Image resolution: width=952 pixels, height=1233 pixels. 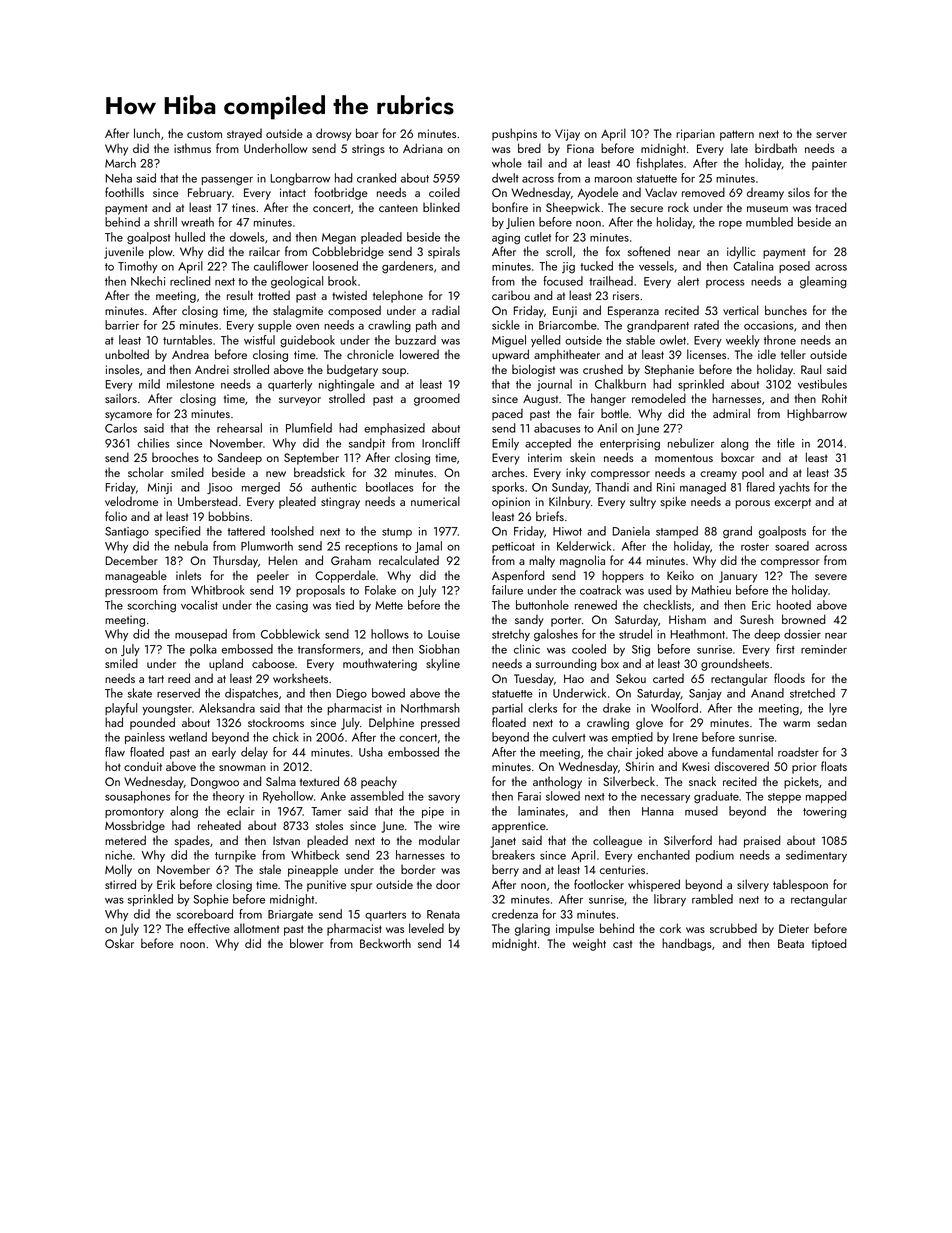 I want to click on Aspenford, so click(x=518, y=576).
